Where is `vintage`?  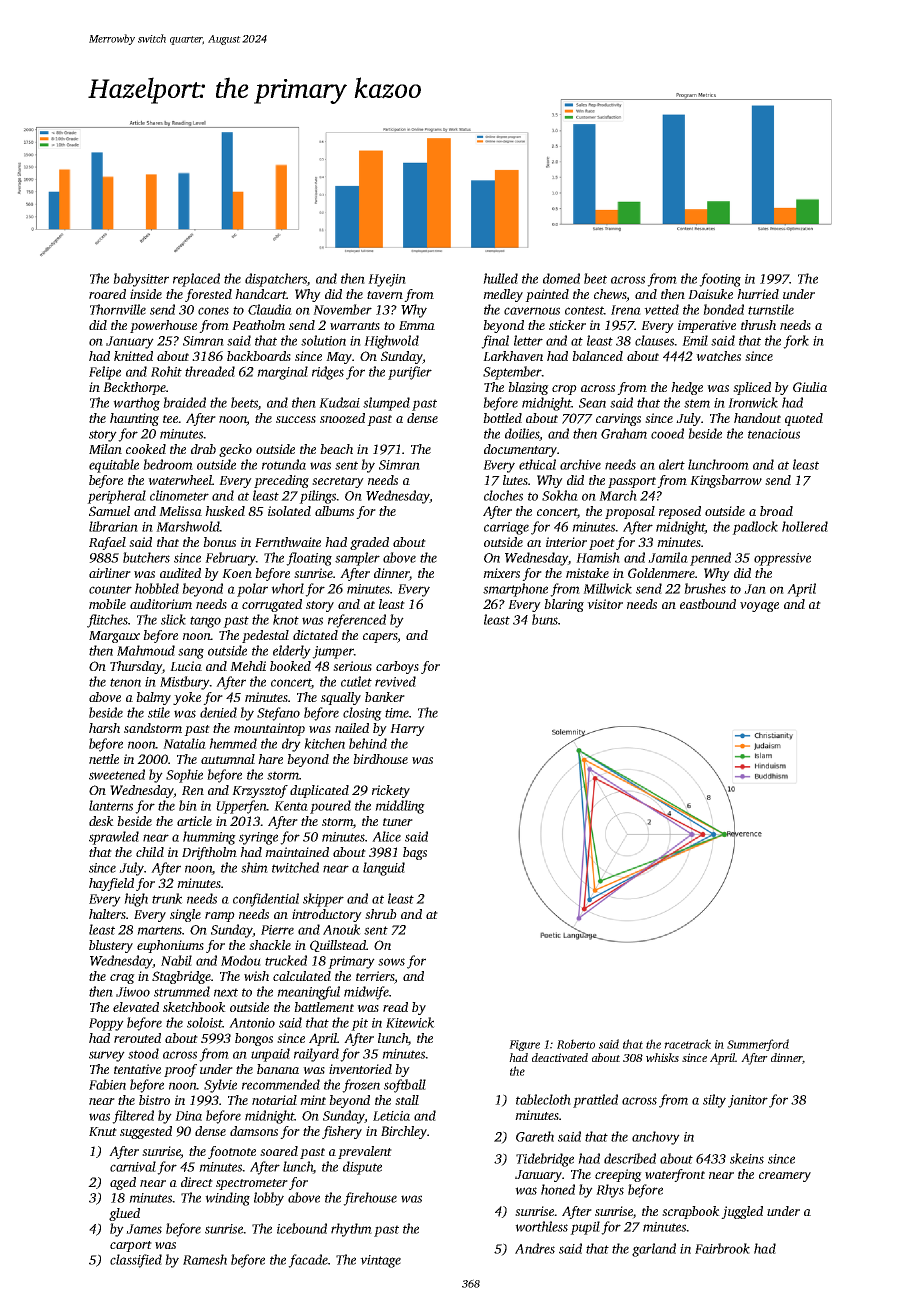
vintage is located at coordinates (380, 1261).
